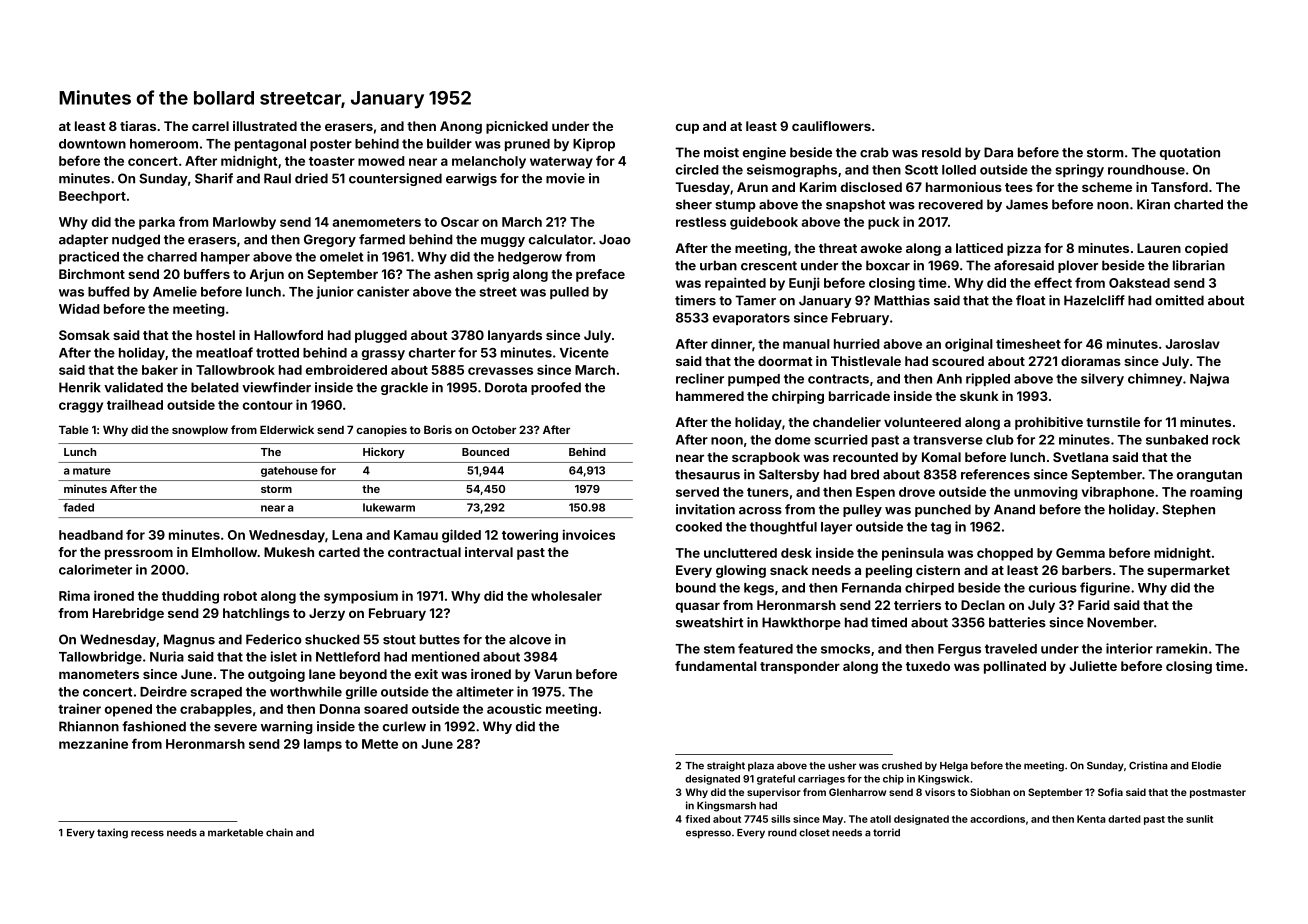 The width and height of the image is (1308, 924). I want to click on thudding, so click(190, 597).
